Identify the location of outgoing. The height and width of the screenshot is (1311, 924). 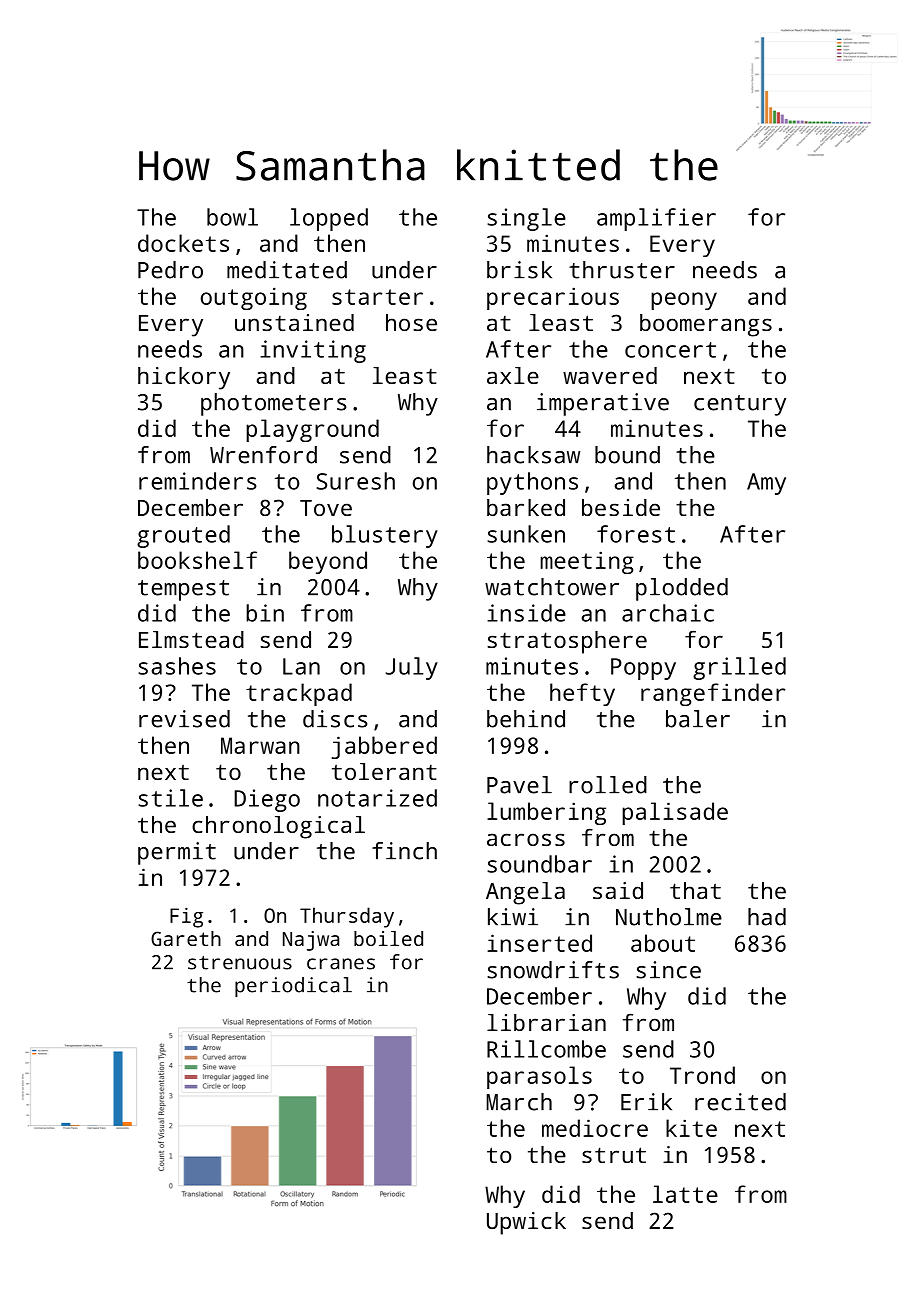
(254, 298).
